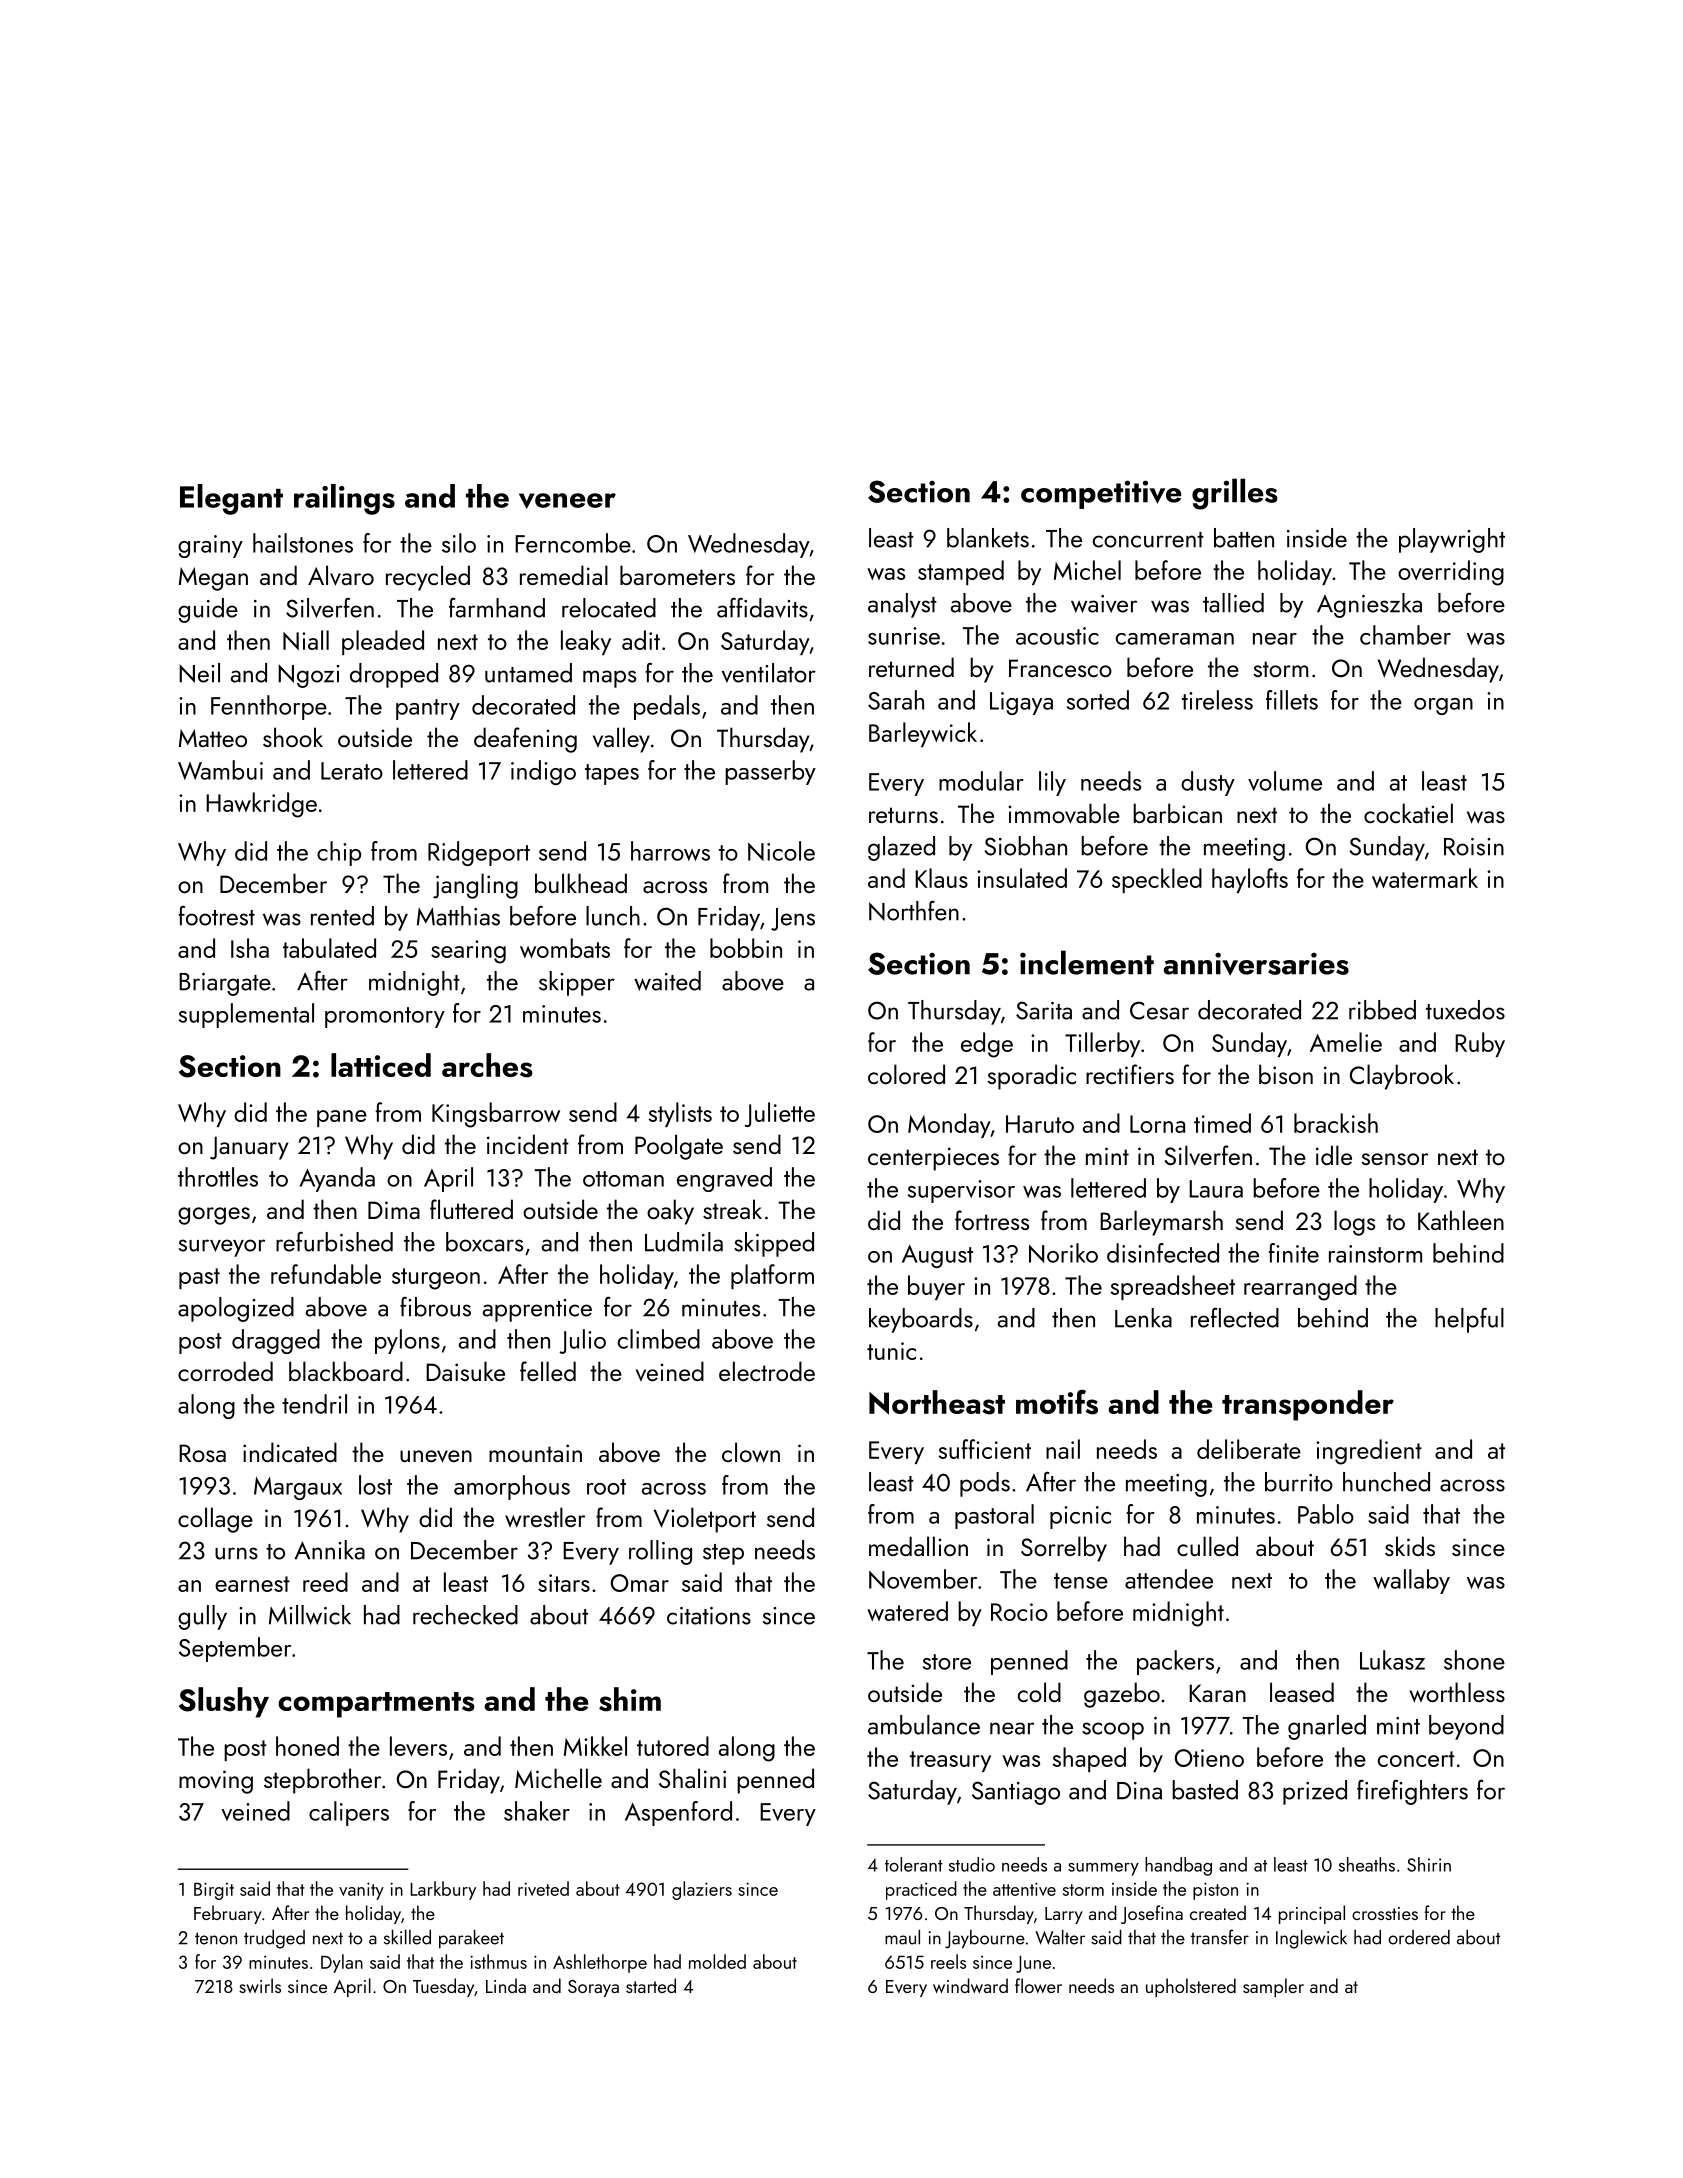  I want to click on beyond, so click(1466, 1727).
